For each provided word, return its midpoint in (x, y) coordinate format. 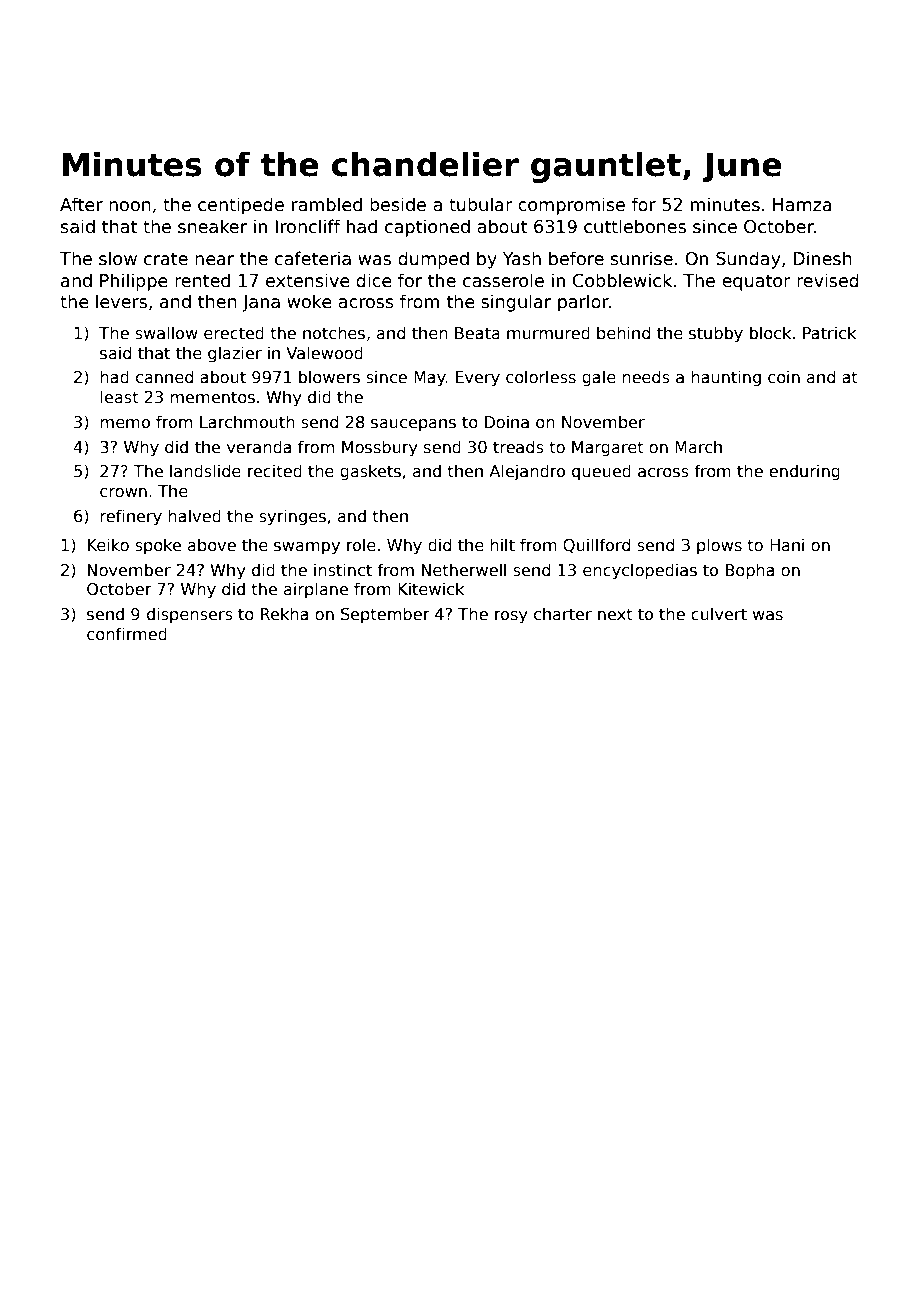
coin (784, 377)
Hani (787, 544)
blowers (329, 377)
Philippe (134, 282)
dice (374, 280)
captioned (427, 228)
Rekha (284, 614)
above (212, 544)
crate (166, 259)
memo (125, 423)
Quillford (596, 545)
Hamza (802, 205)
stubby (716, 334)
